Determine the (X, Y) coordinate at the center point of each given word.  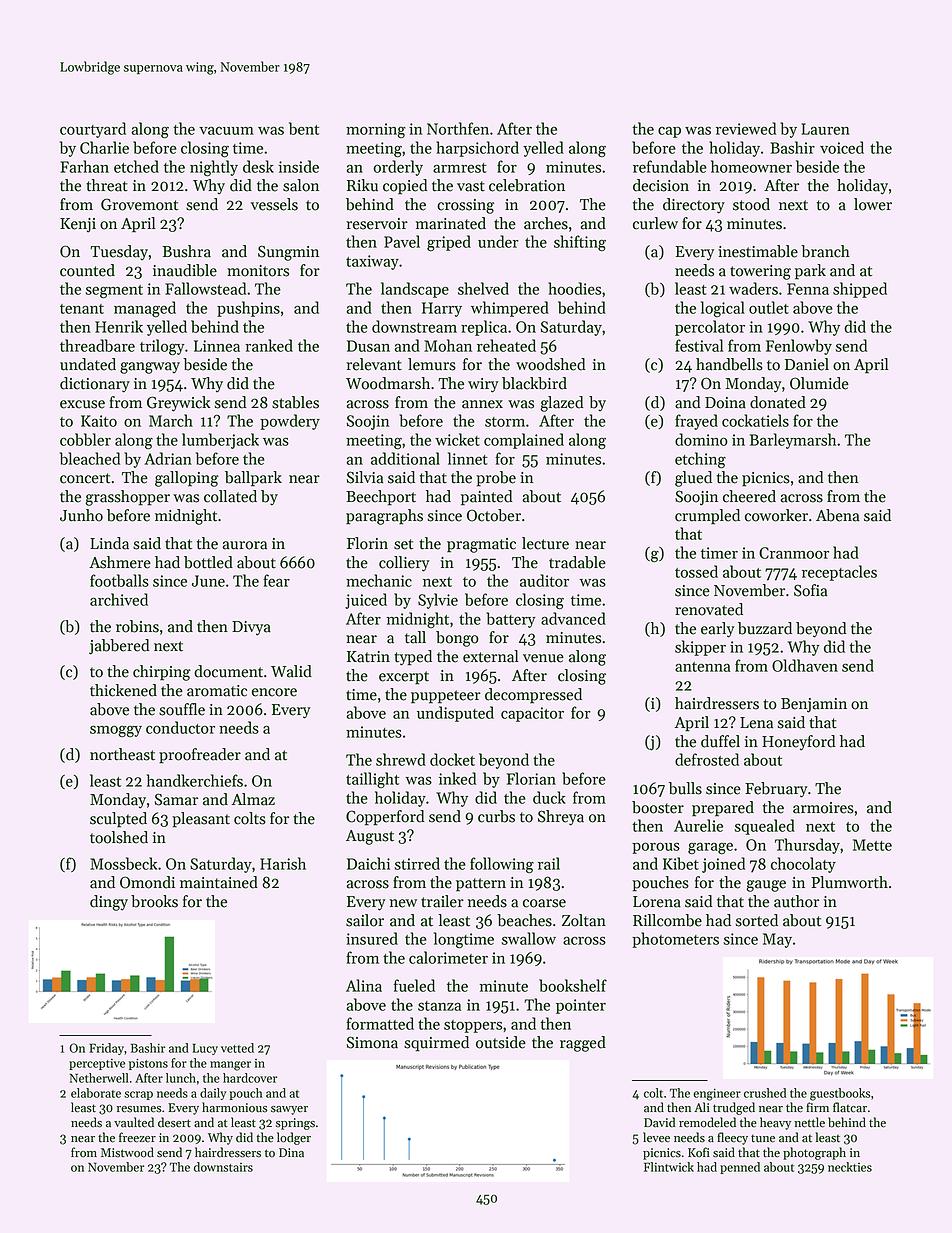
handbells (729, 364)
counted (87, 270)
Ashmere (120, 562)
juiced (366, 601)
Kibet (681, 863)
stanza (439, 1006)
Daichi (368, 863)
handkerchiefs (195, 780)
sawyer (289, 1110)
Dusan (368, 346)
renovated (709, 609)
